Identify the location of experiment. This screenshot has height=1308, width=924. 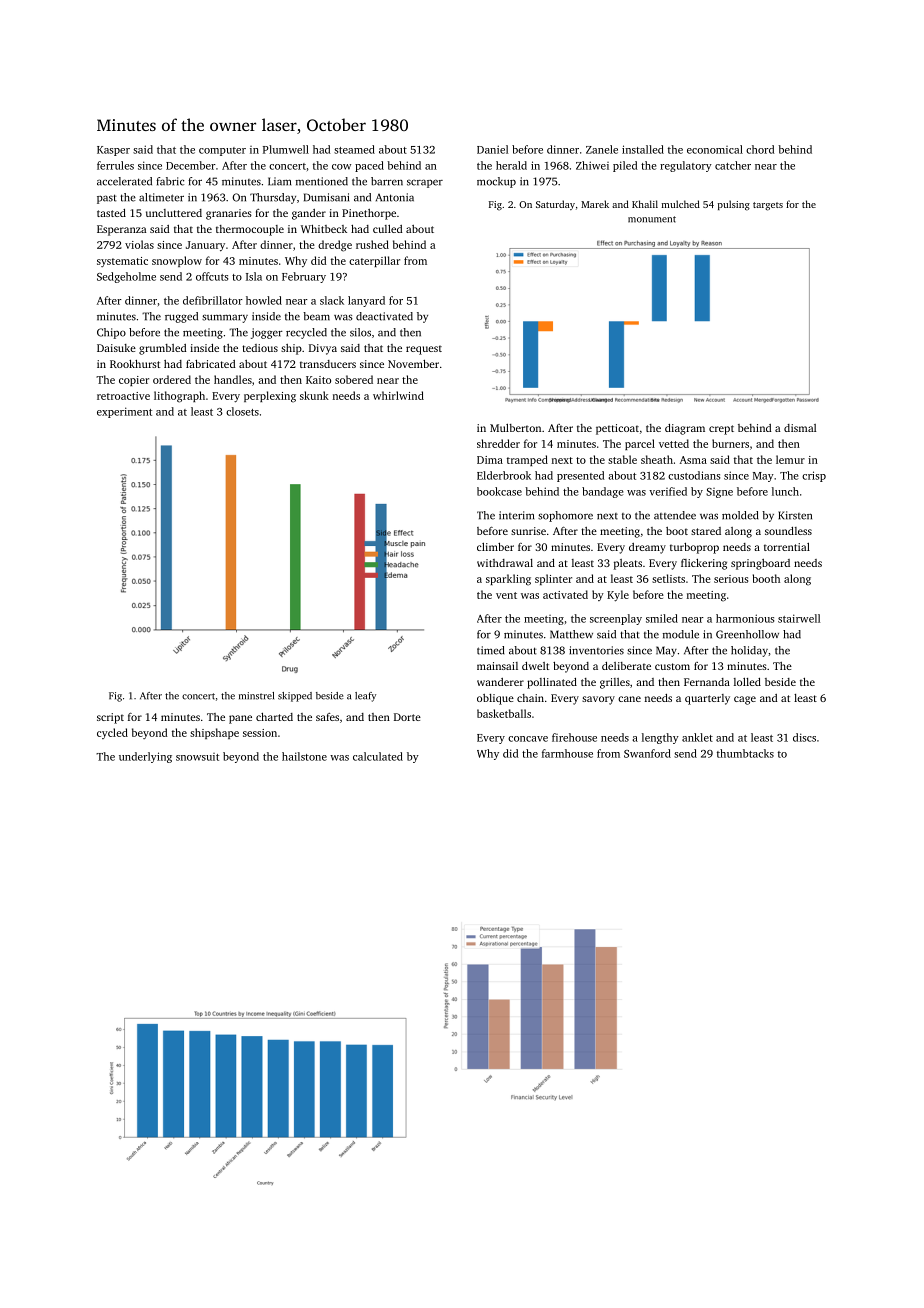
(124, 412).
